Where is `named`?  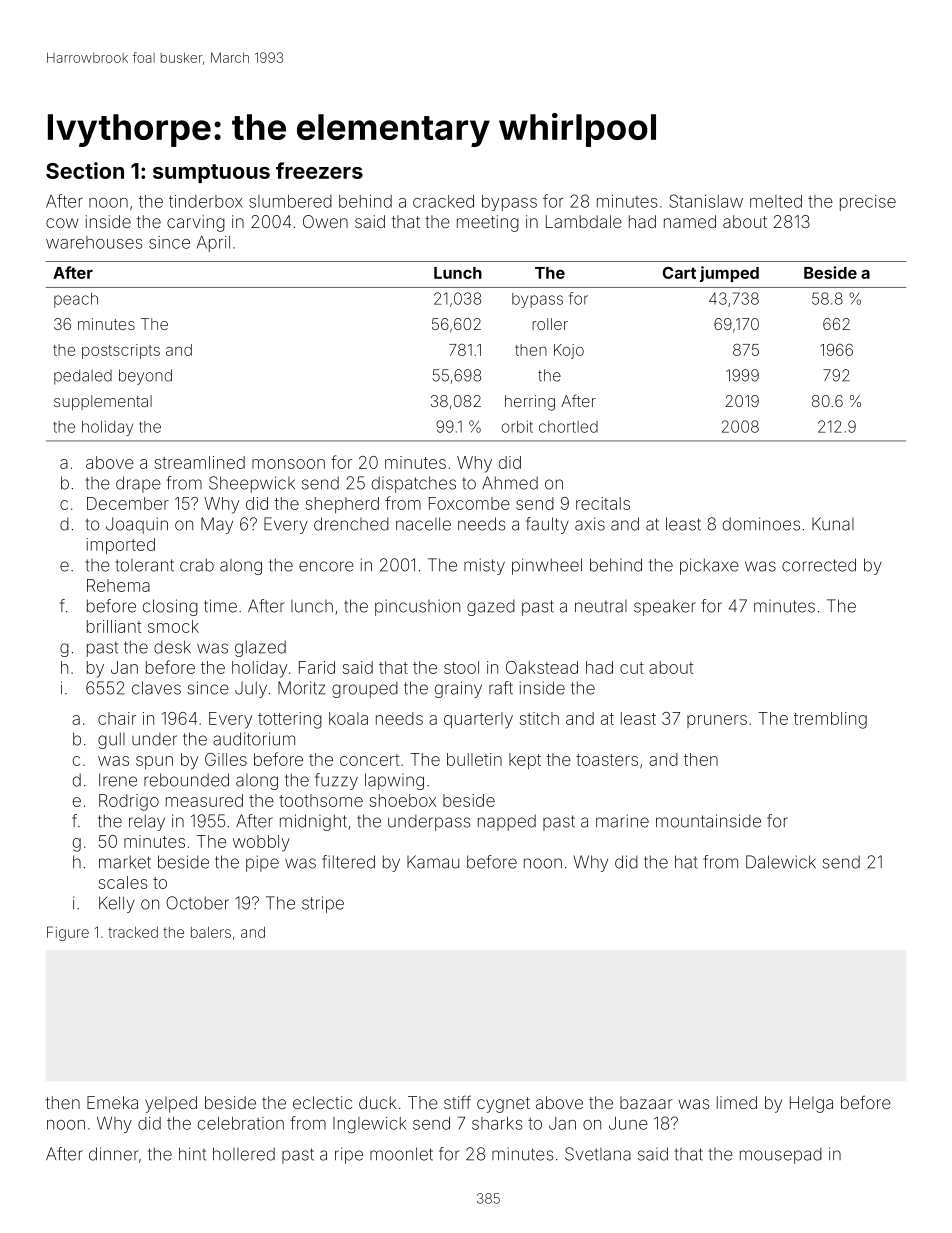
named is located at coordinates (690, 221).
